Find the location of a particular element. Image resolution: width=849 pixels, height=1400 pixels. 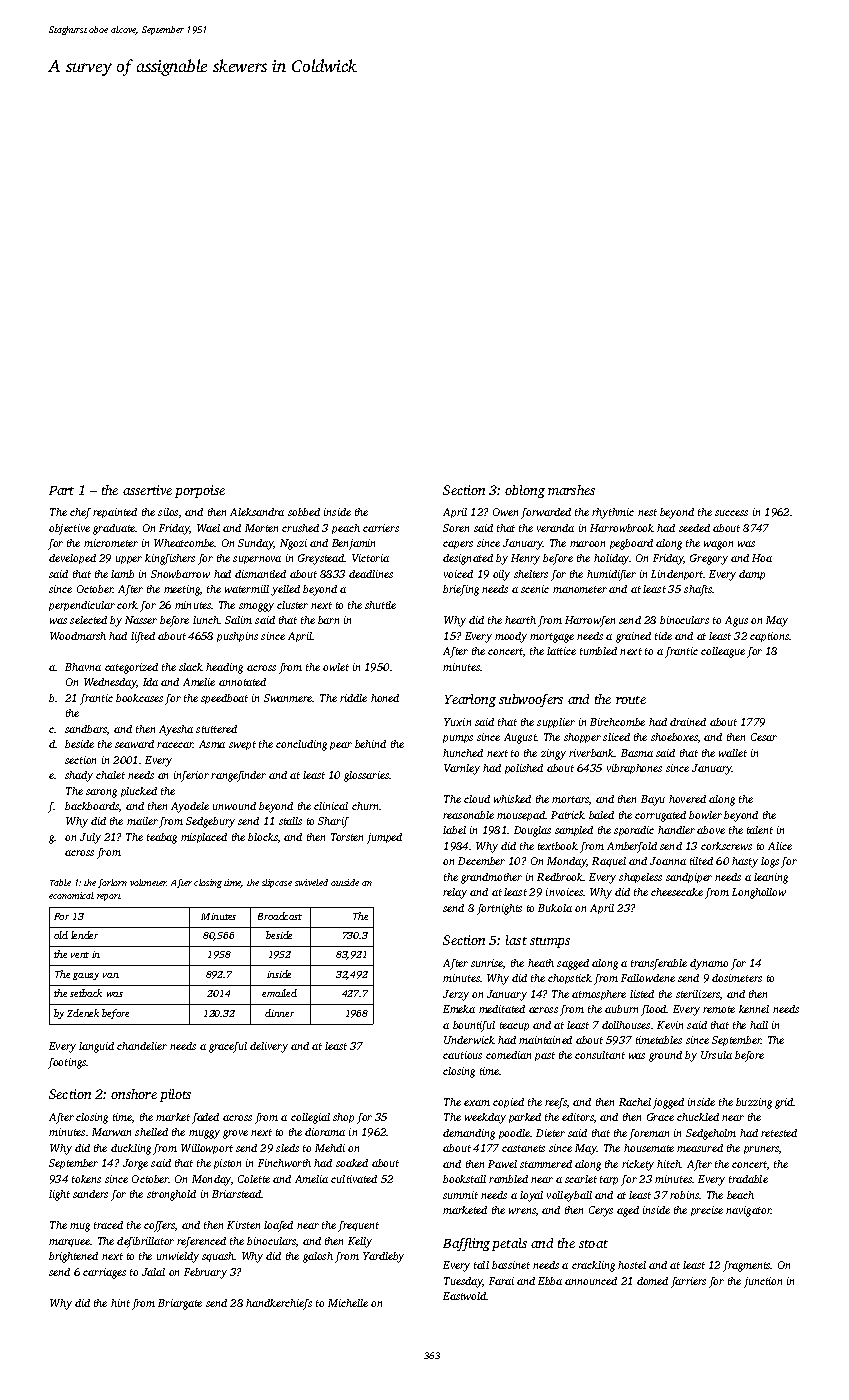

lender is located at coordinates (84, 935).
